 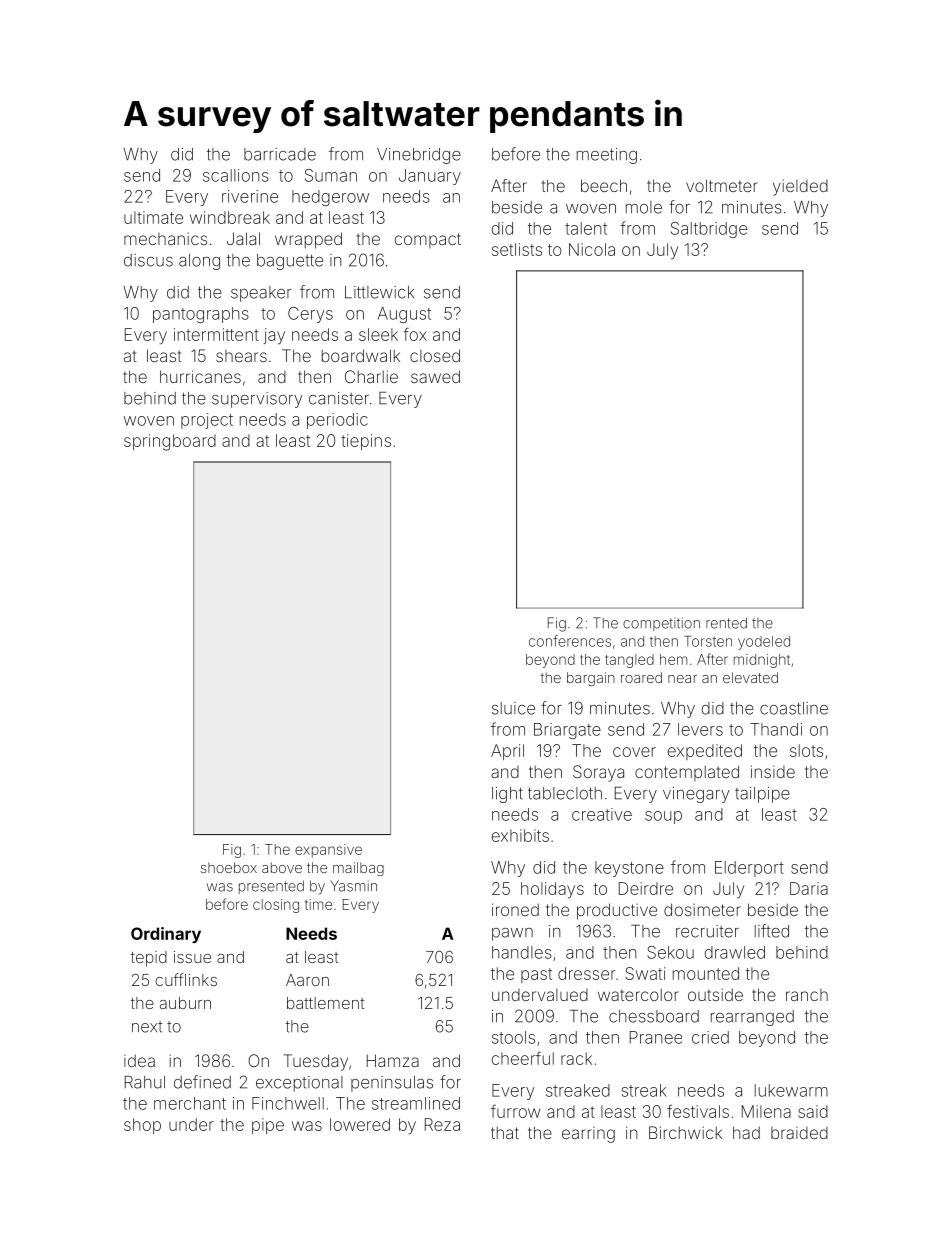 What do you see at coordinates (726, 623) in the screenshot?
I see `rented` at bounding box center [726, 623].
